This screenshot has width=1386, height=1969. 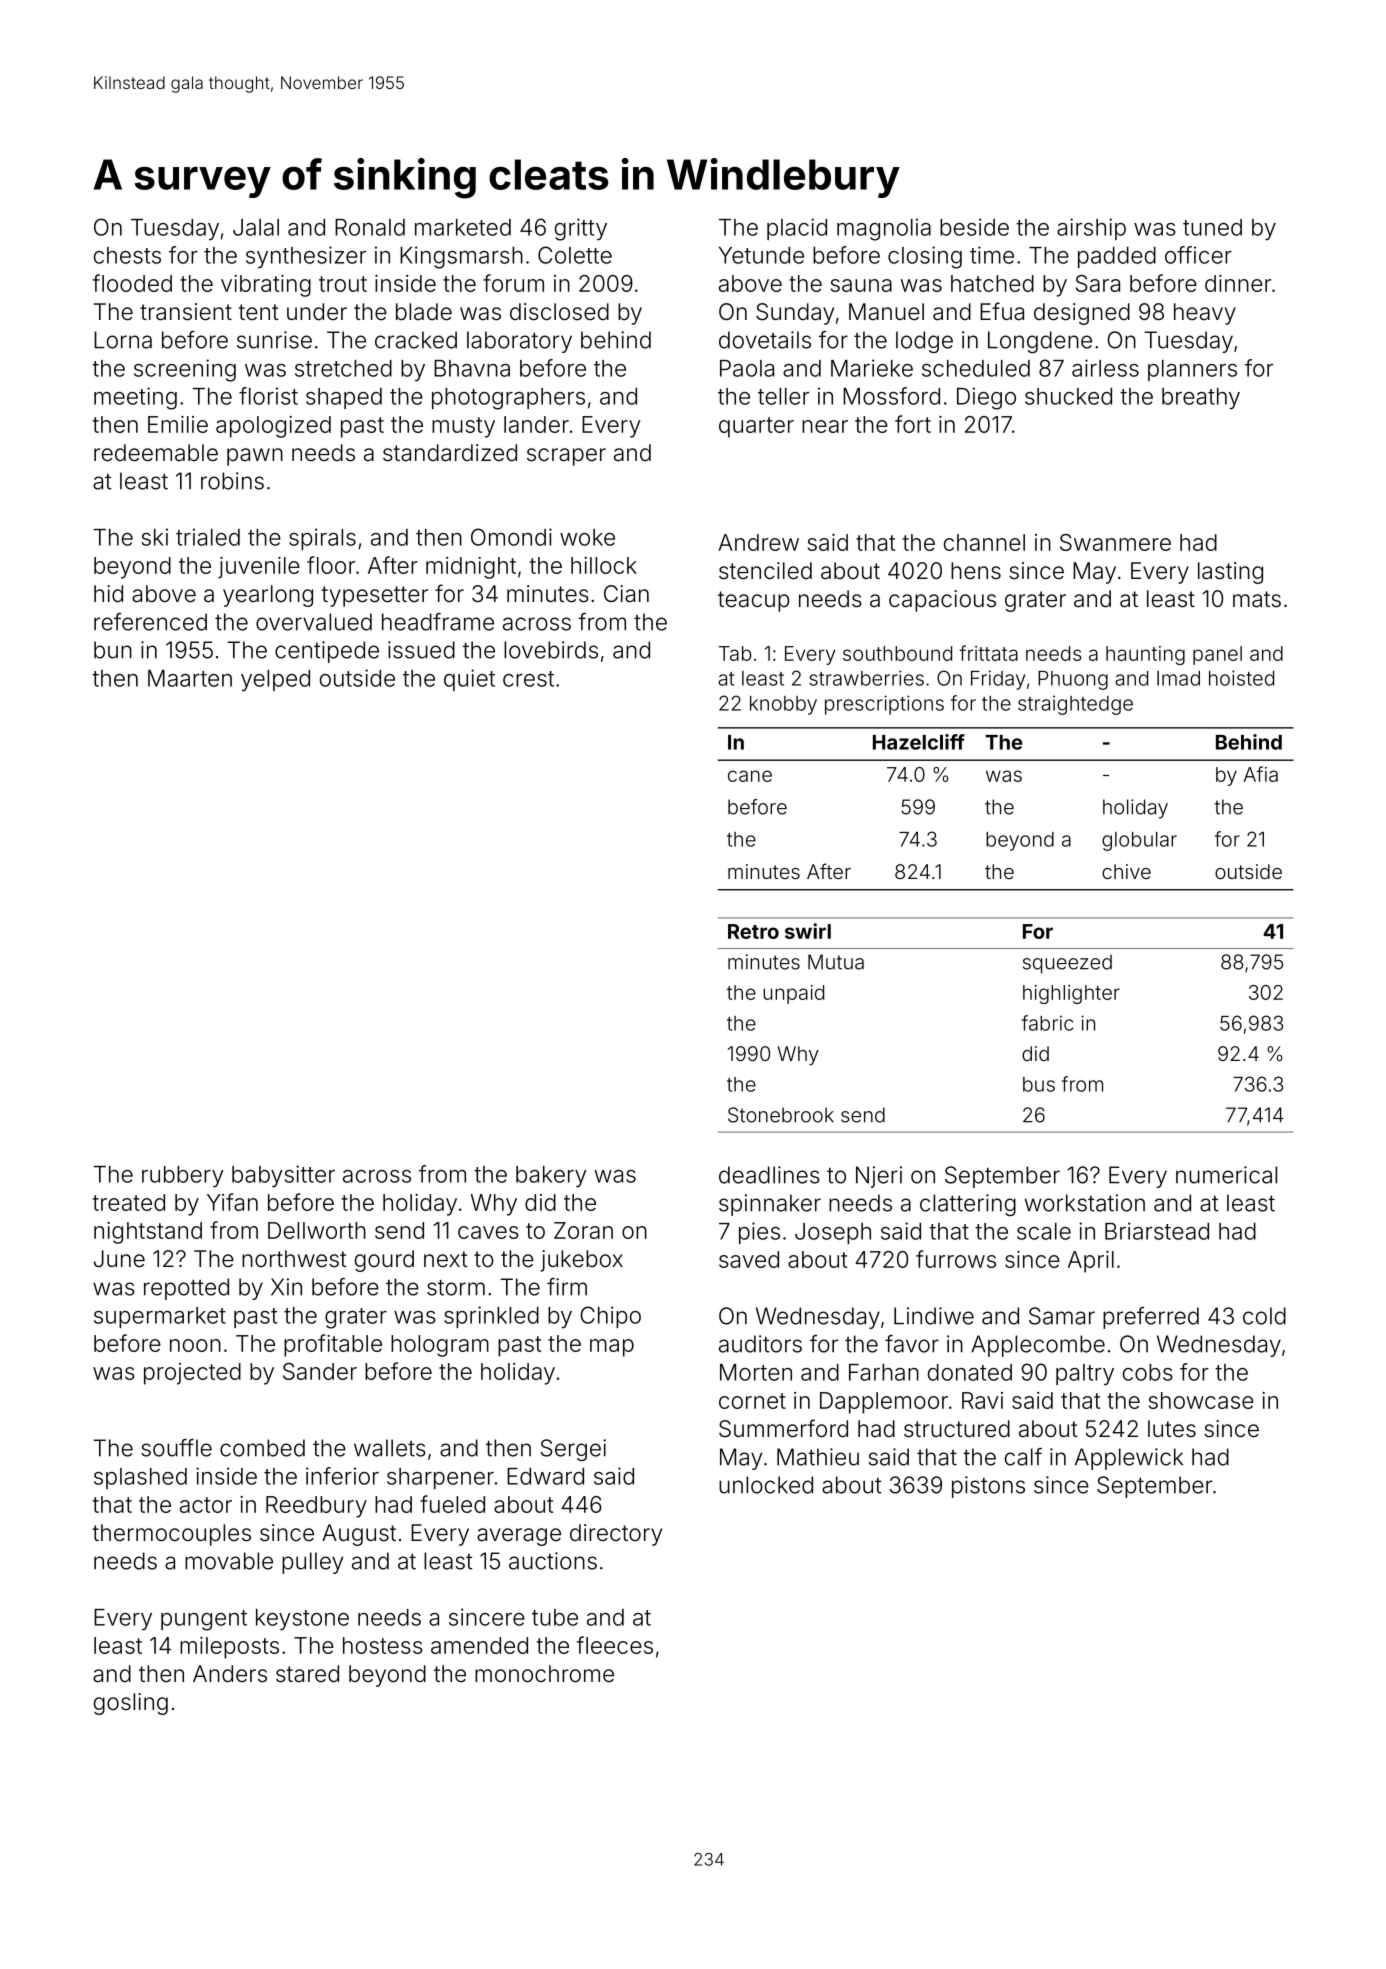 I want to click on monochrome, so click(x=544, y=1674).
